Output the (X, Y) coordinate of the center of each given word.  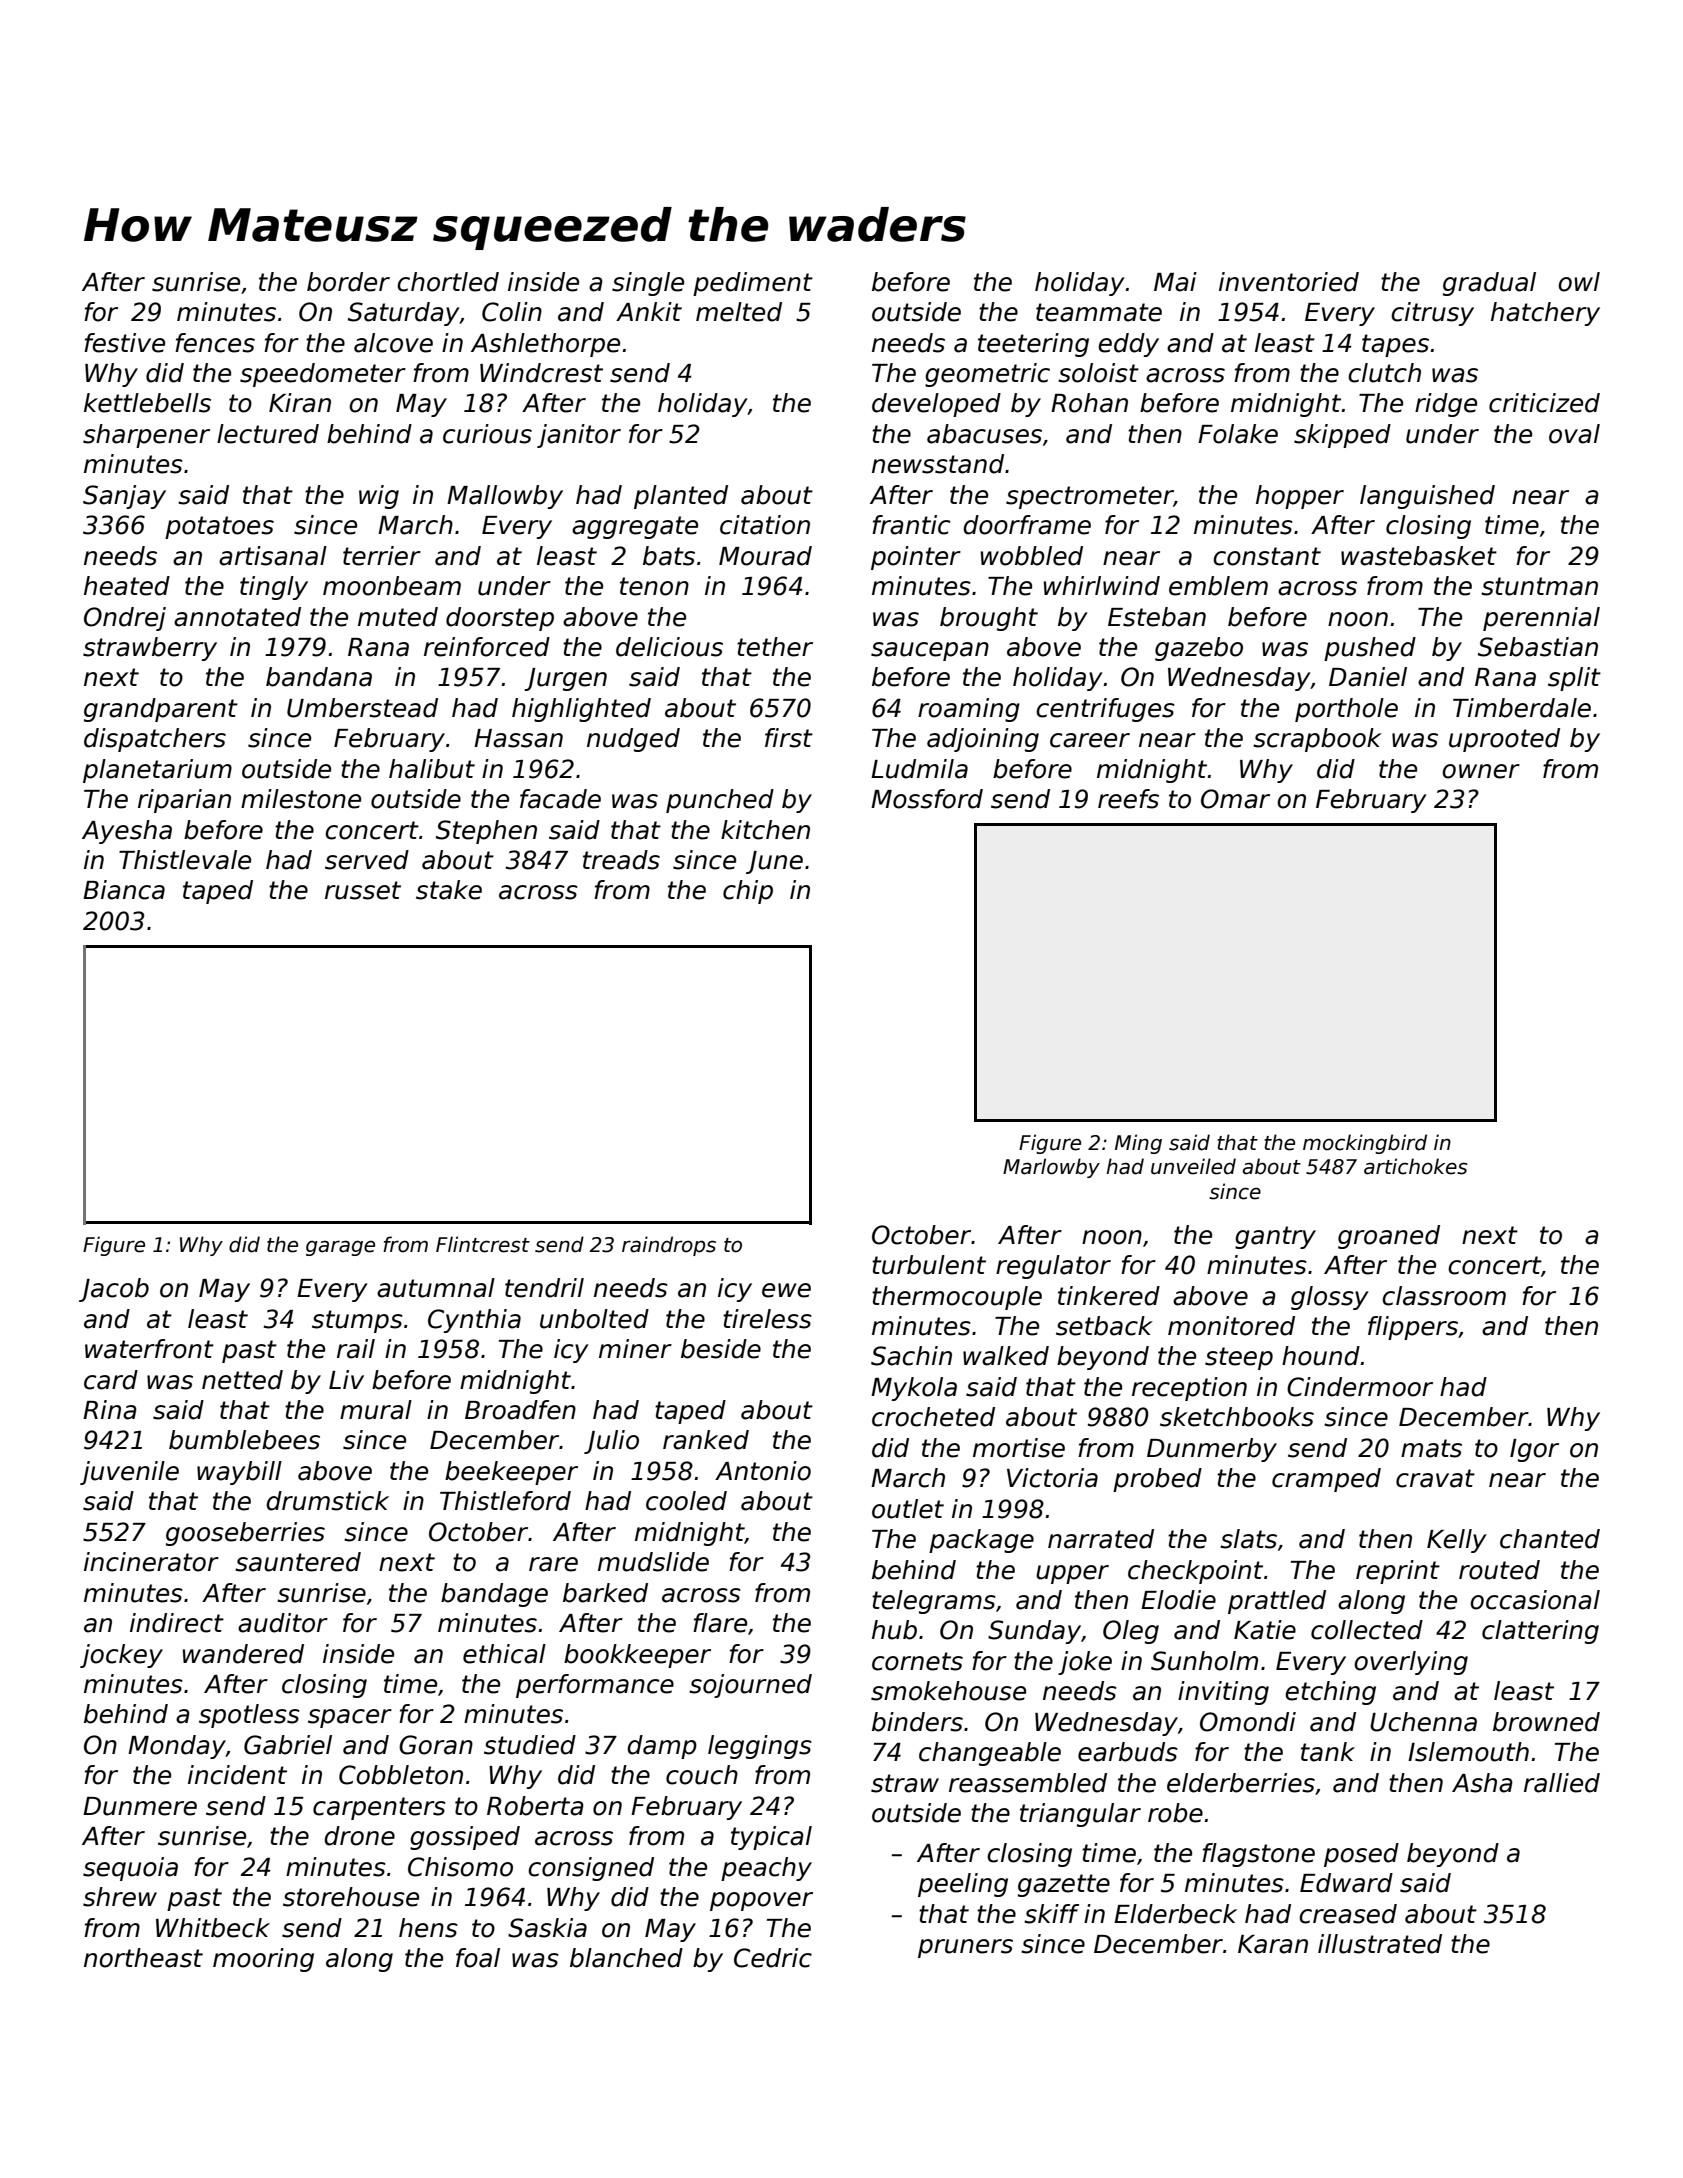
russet (363, 890)
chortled (448, 282)
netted (242, 1380)
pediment (753, 284)
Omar (1235, 799)
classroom (1444, 1296)
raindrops (669, 1246)
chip (748, 892)
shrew (120, 1897)
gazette (1064, 1885)
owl (1579, 282)
